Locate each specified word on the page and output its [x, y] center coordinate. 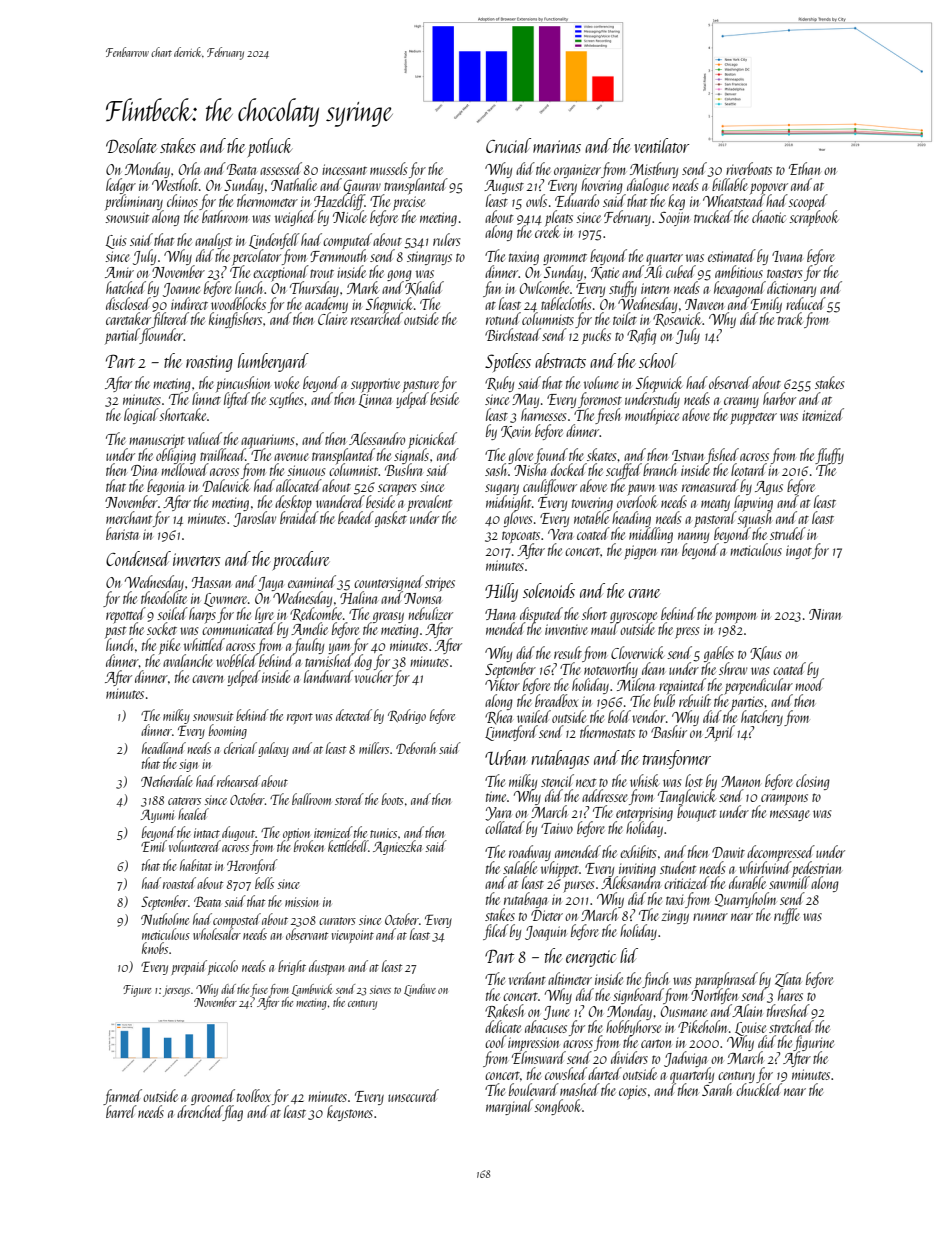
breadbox [557, 700]
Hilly [501, 592]
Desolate [131, 145]
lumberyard [273, 362]
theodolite [164, 597]
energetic [591, 958]
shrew [733, 668]
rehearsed [239, 781]
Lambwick [312, 990]
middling [651, 535]
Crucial [508, 145]
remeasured [710, 485]
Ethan [804, 168]
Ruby [499, 384]
